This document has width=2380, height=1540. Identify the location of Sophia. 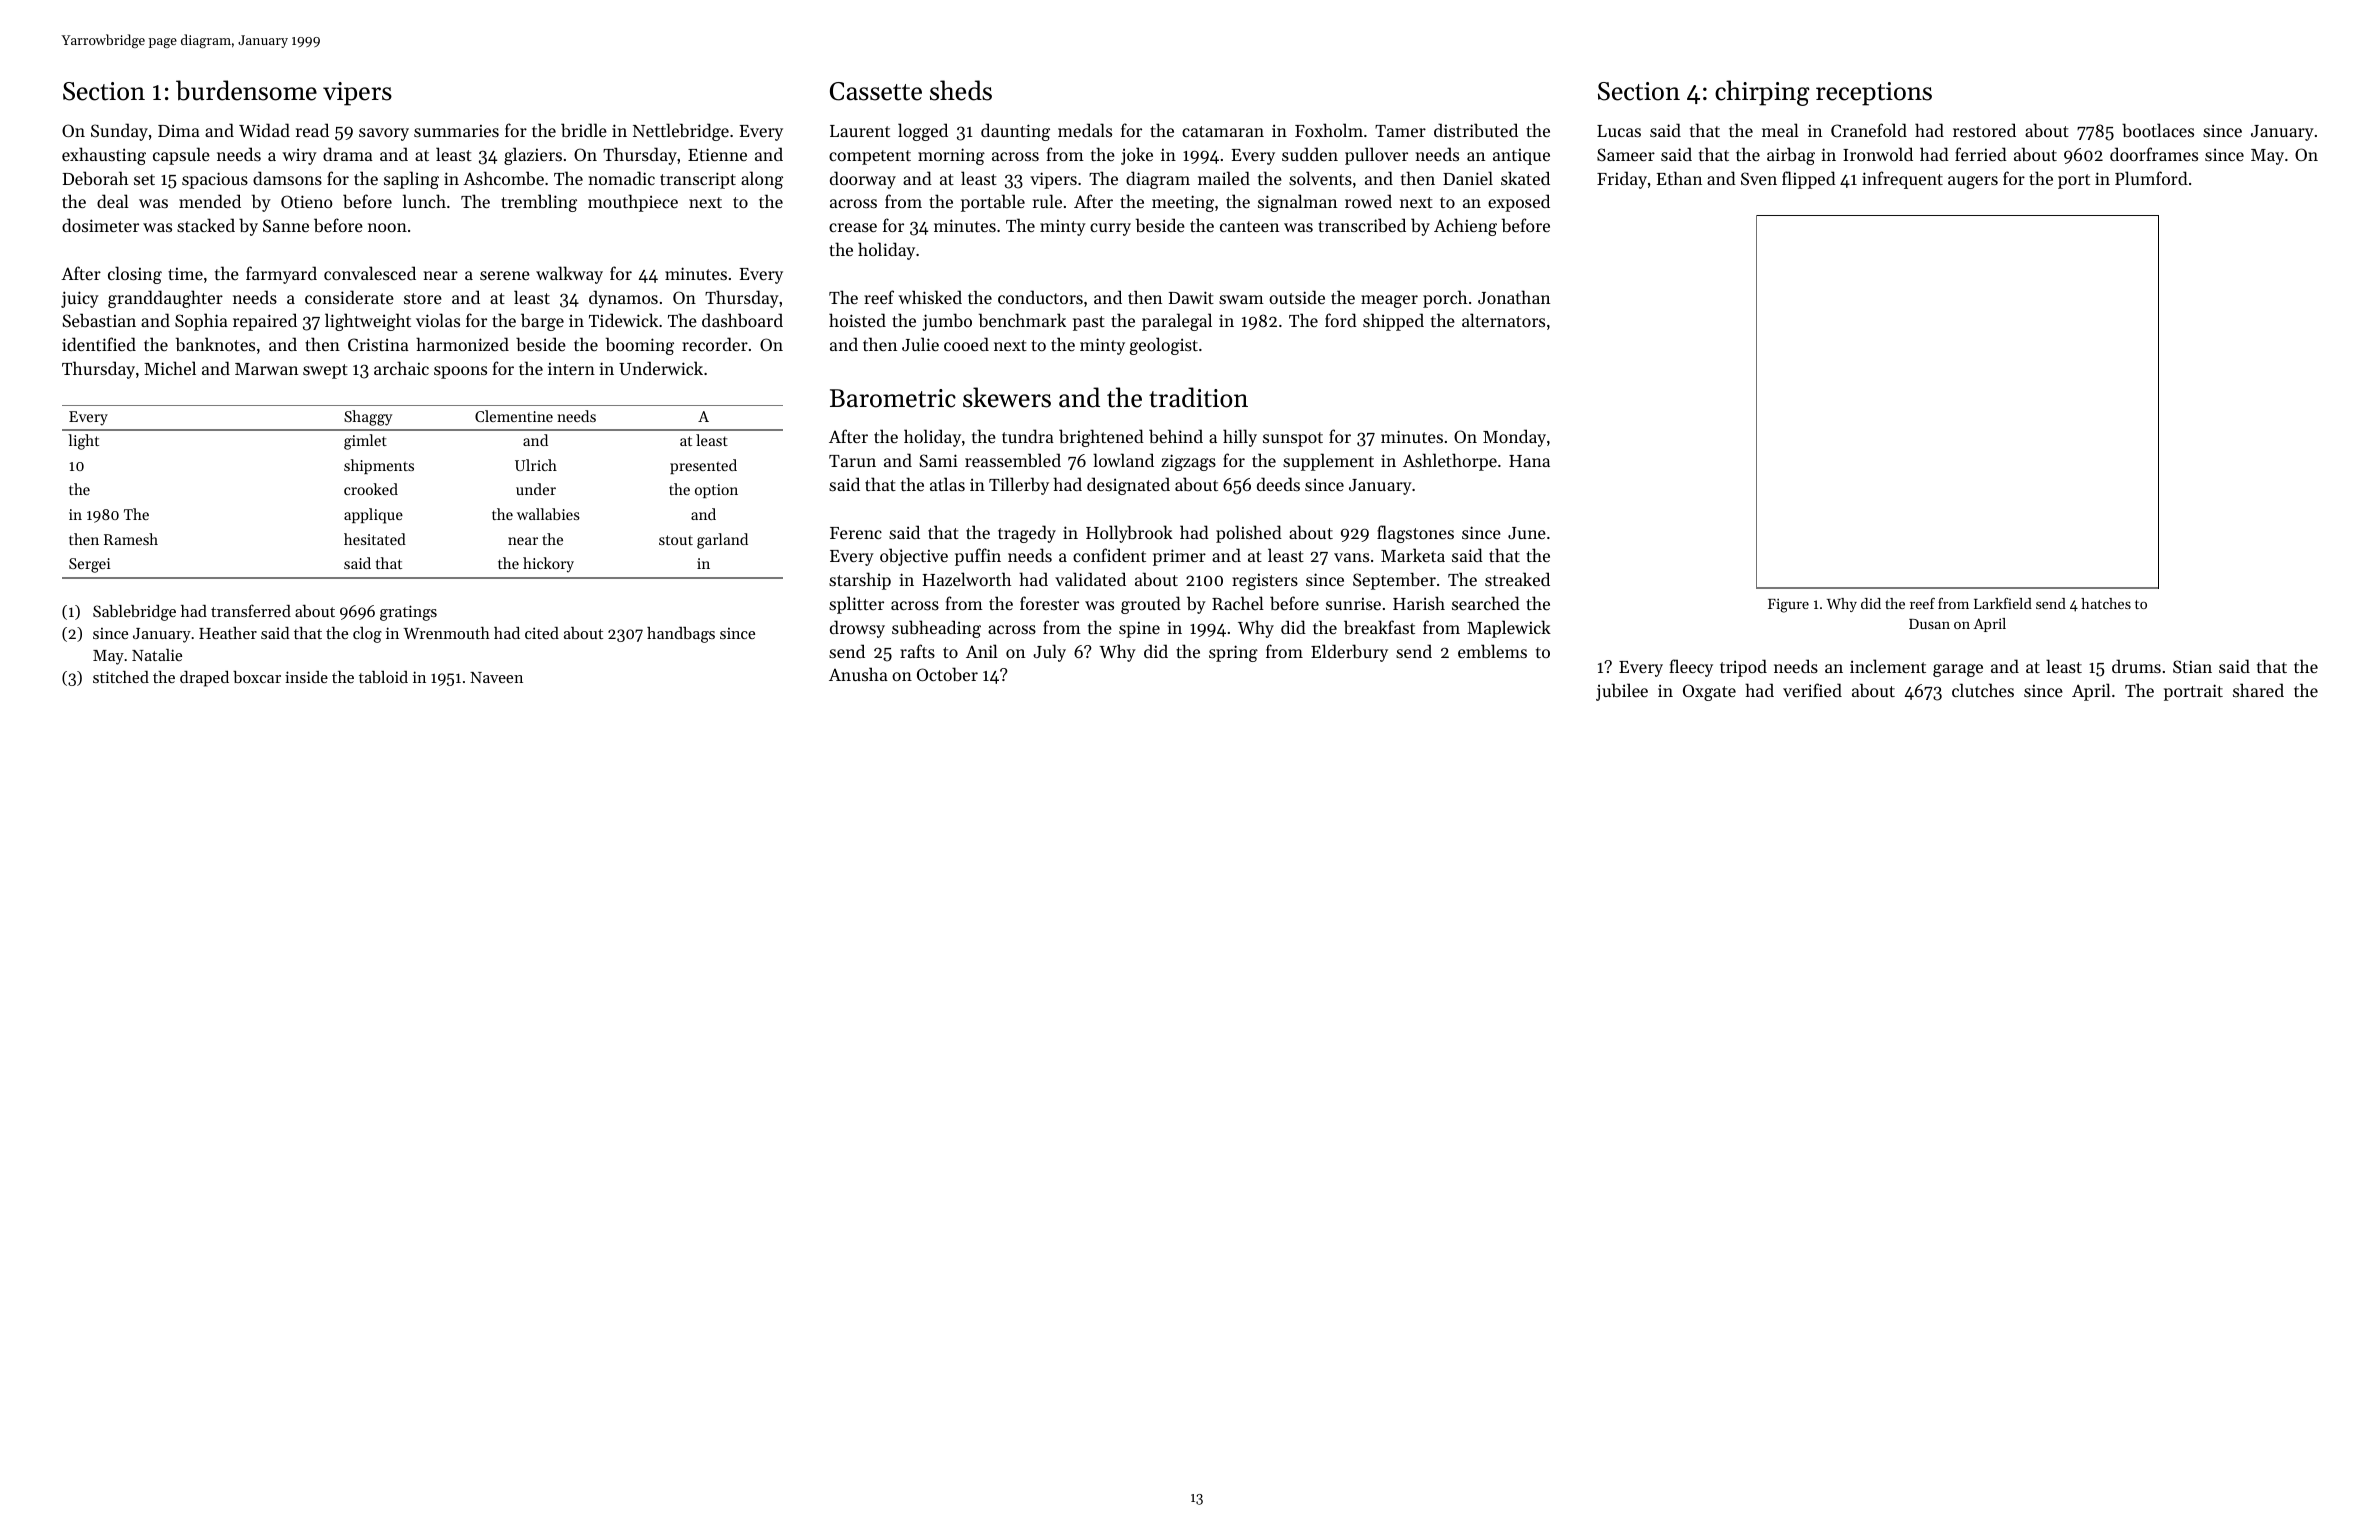
(201, 322).
